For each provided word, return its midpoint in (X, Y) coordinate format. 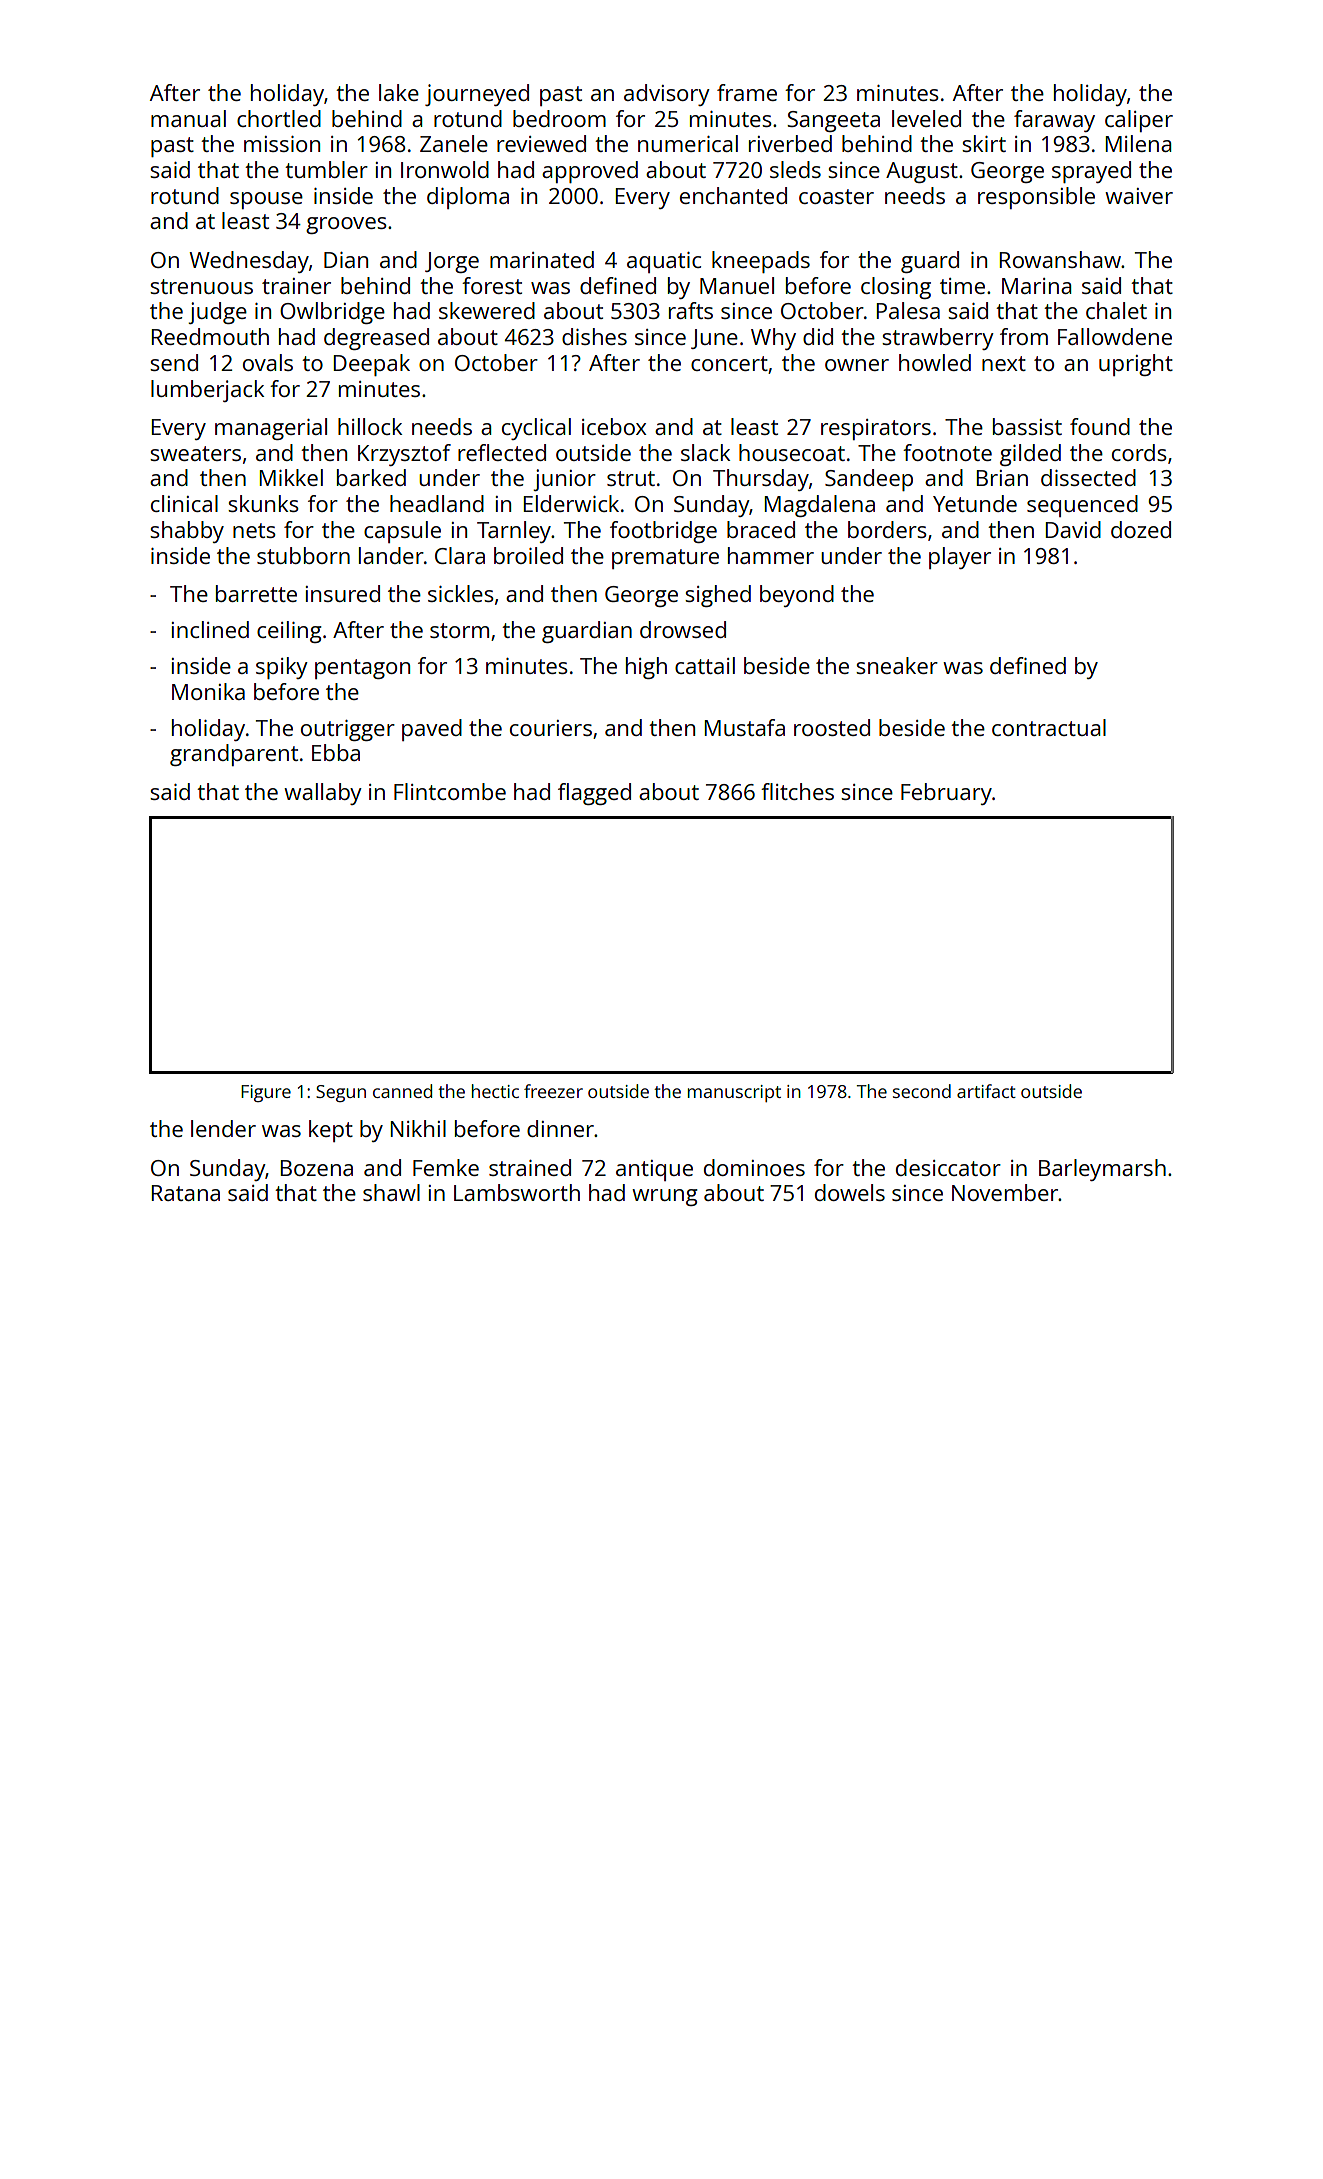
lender (223, 1128)
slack (705, 452)
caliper (1139, 121)
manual (188, 118)
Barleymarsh (1102, 1170)
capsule (402, 532)
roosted (832, 727)
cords (1139, 452)
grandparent (234, 755)
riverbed (790, 143)
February (946, 794)
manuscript (734, 1093)
